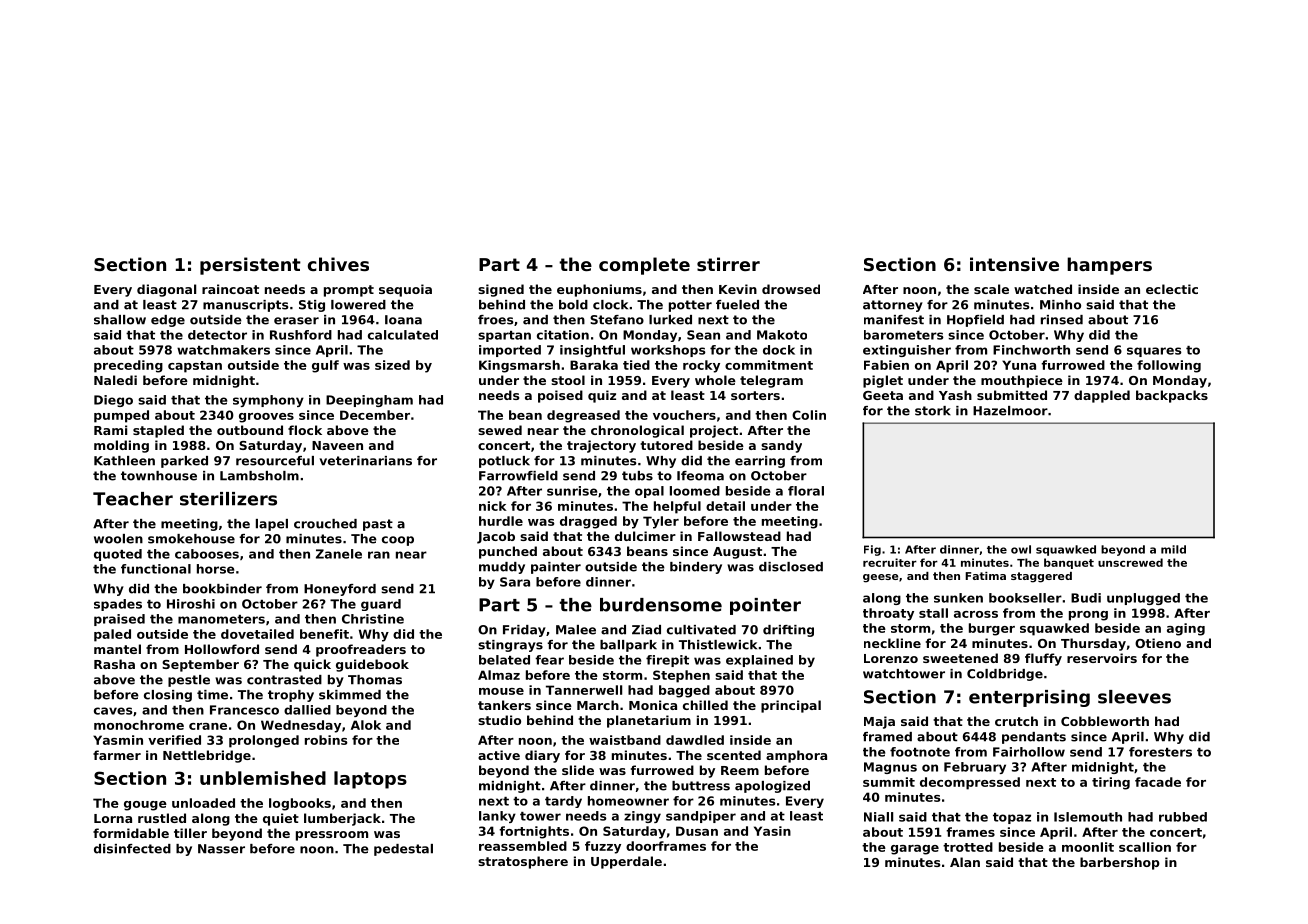  Describe the element at coordinates (403, 335) in the screenshot. I see `calculated` at that location.
